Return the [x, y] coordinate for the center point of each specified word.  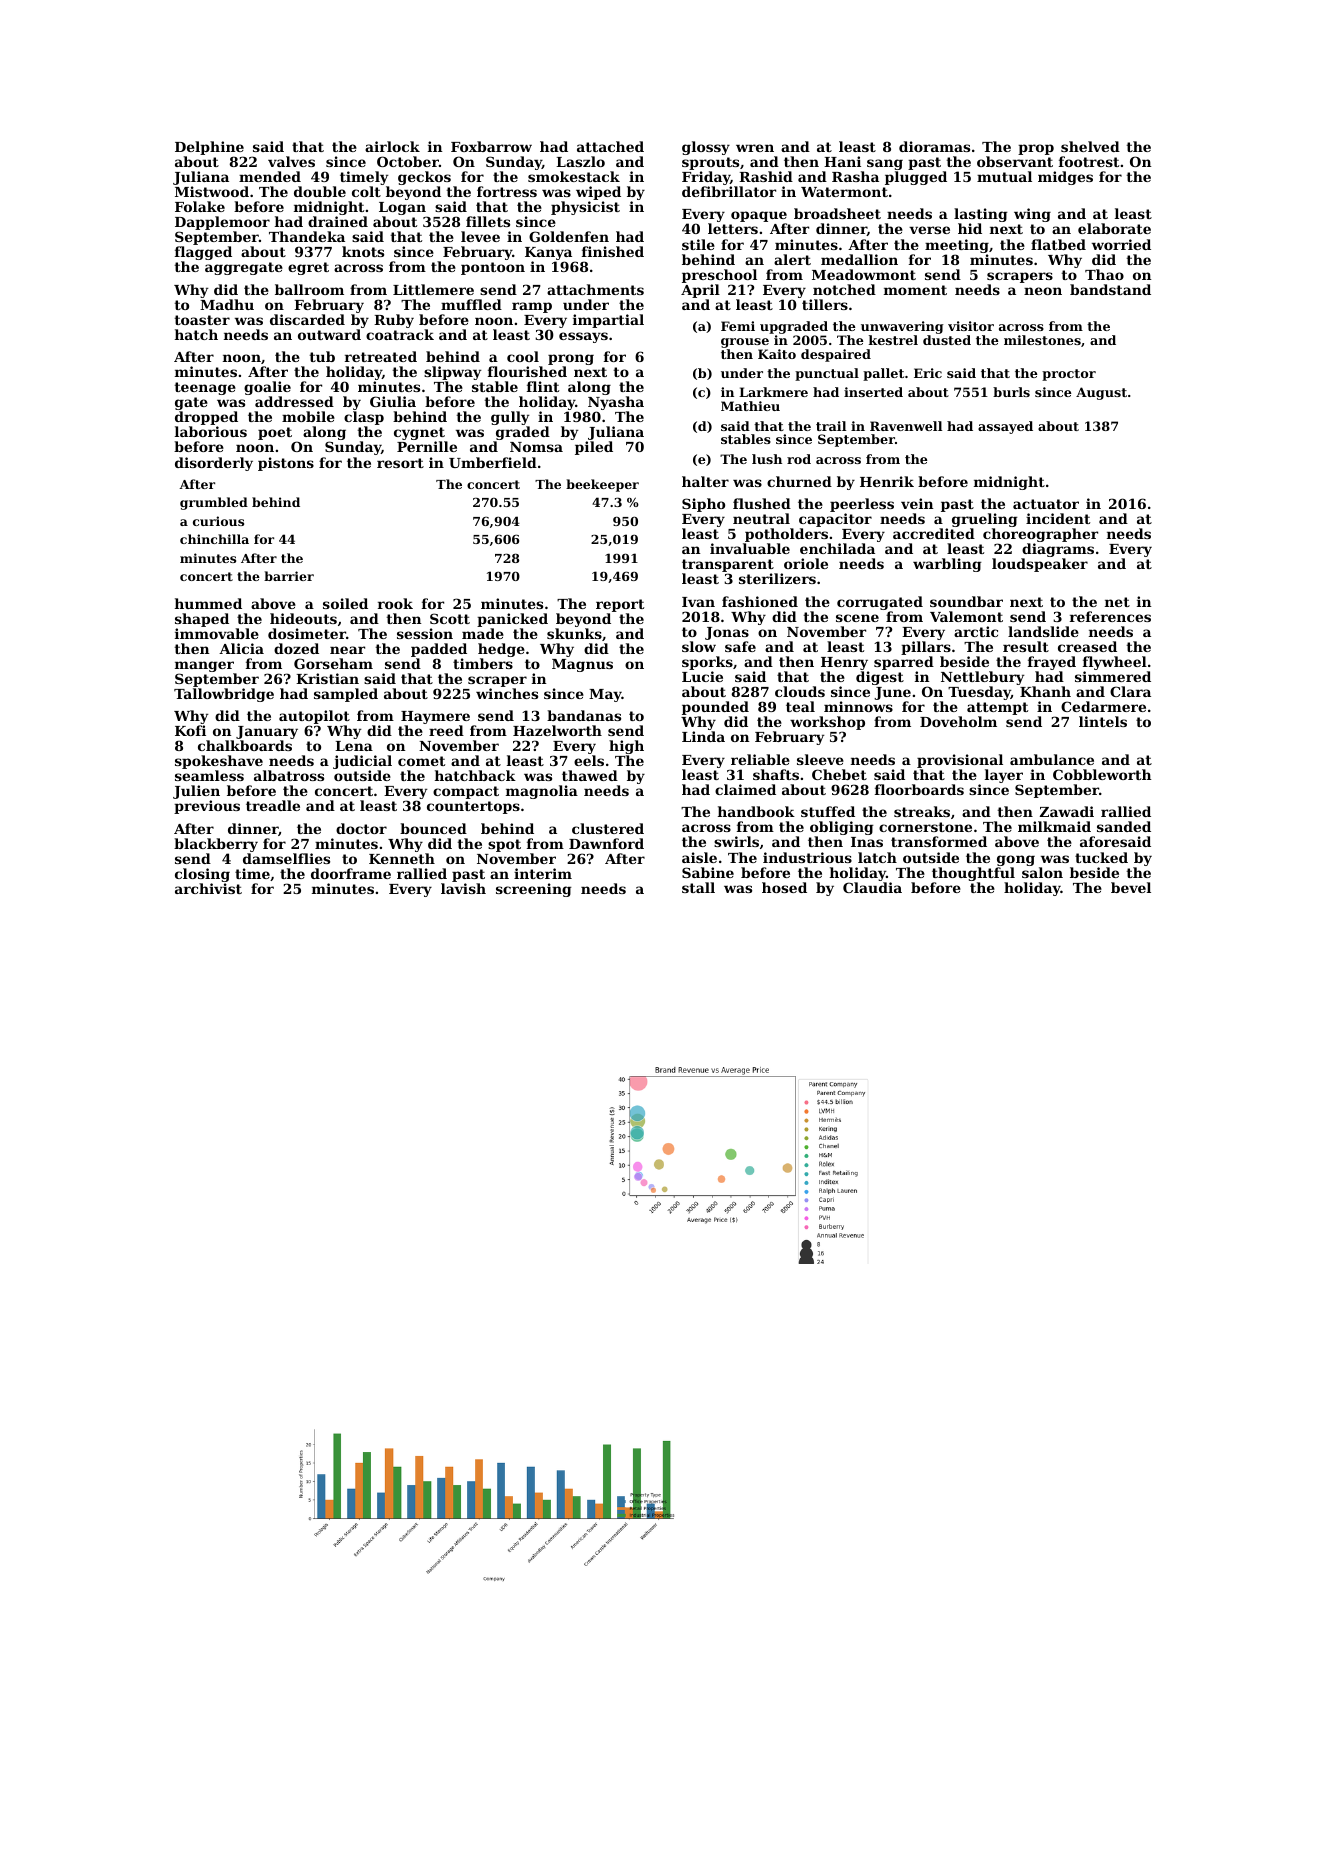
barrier [289, 576]
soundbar [966, 601]
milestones [1042, 340]
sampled [346, 695]
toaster [202, 320]
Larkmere [773, 392]
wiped [598, 193]
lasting [981, 216]
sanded [1124, 826]
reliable [760, 759]
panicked [512, 620]
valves [291, 161]
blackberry [216, 845]
